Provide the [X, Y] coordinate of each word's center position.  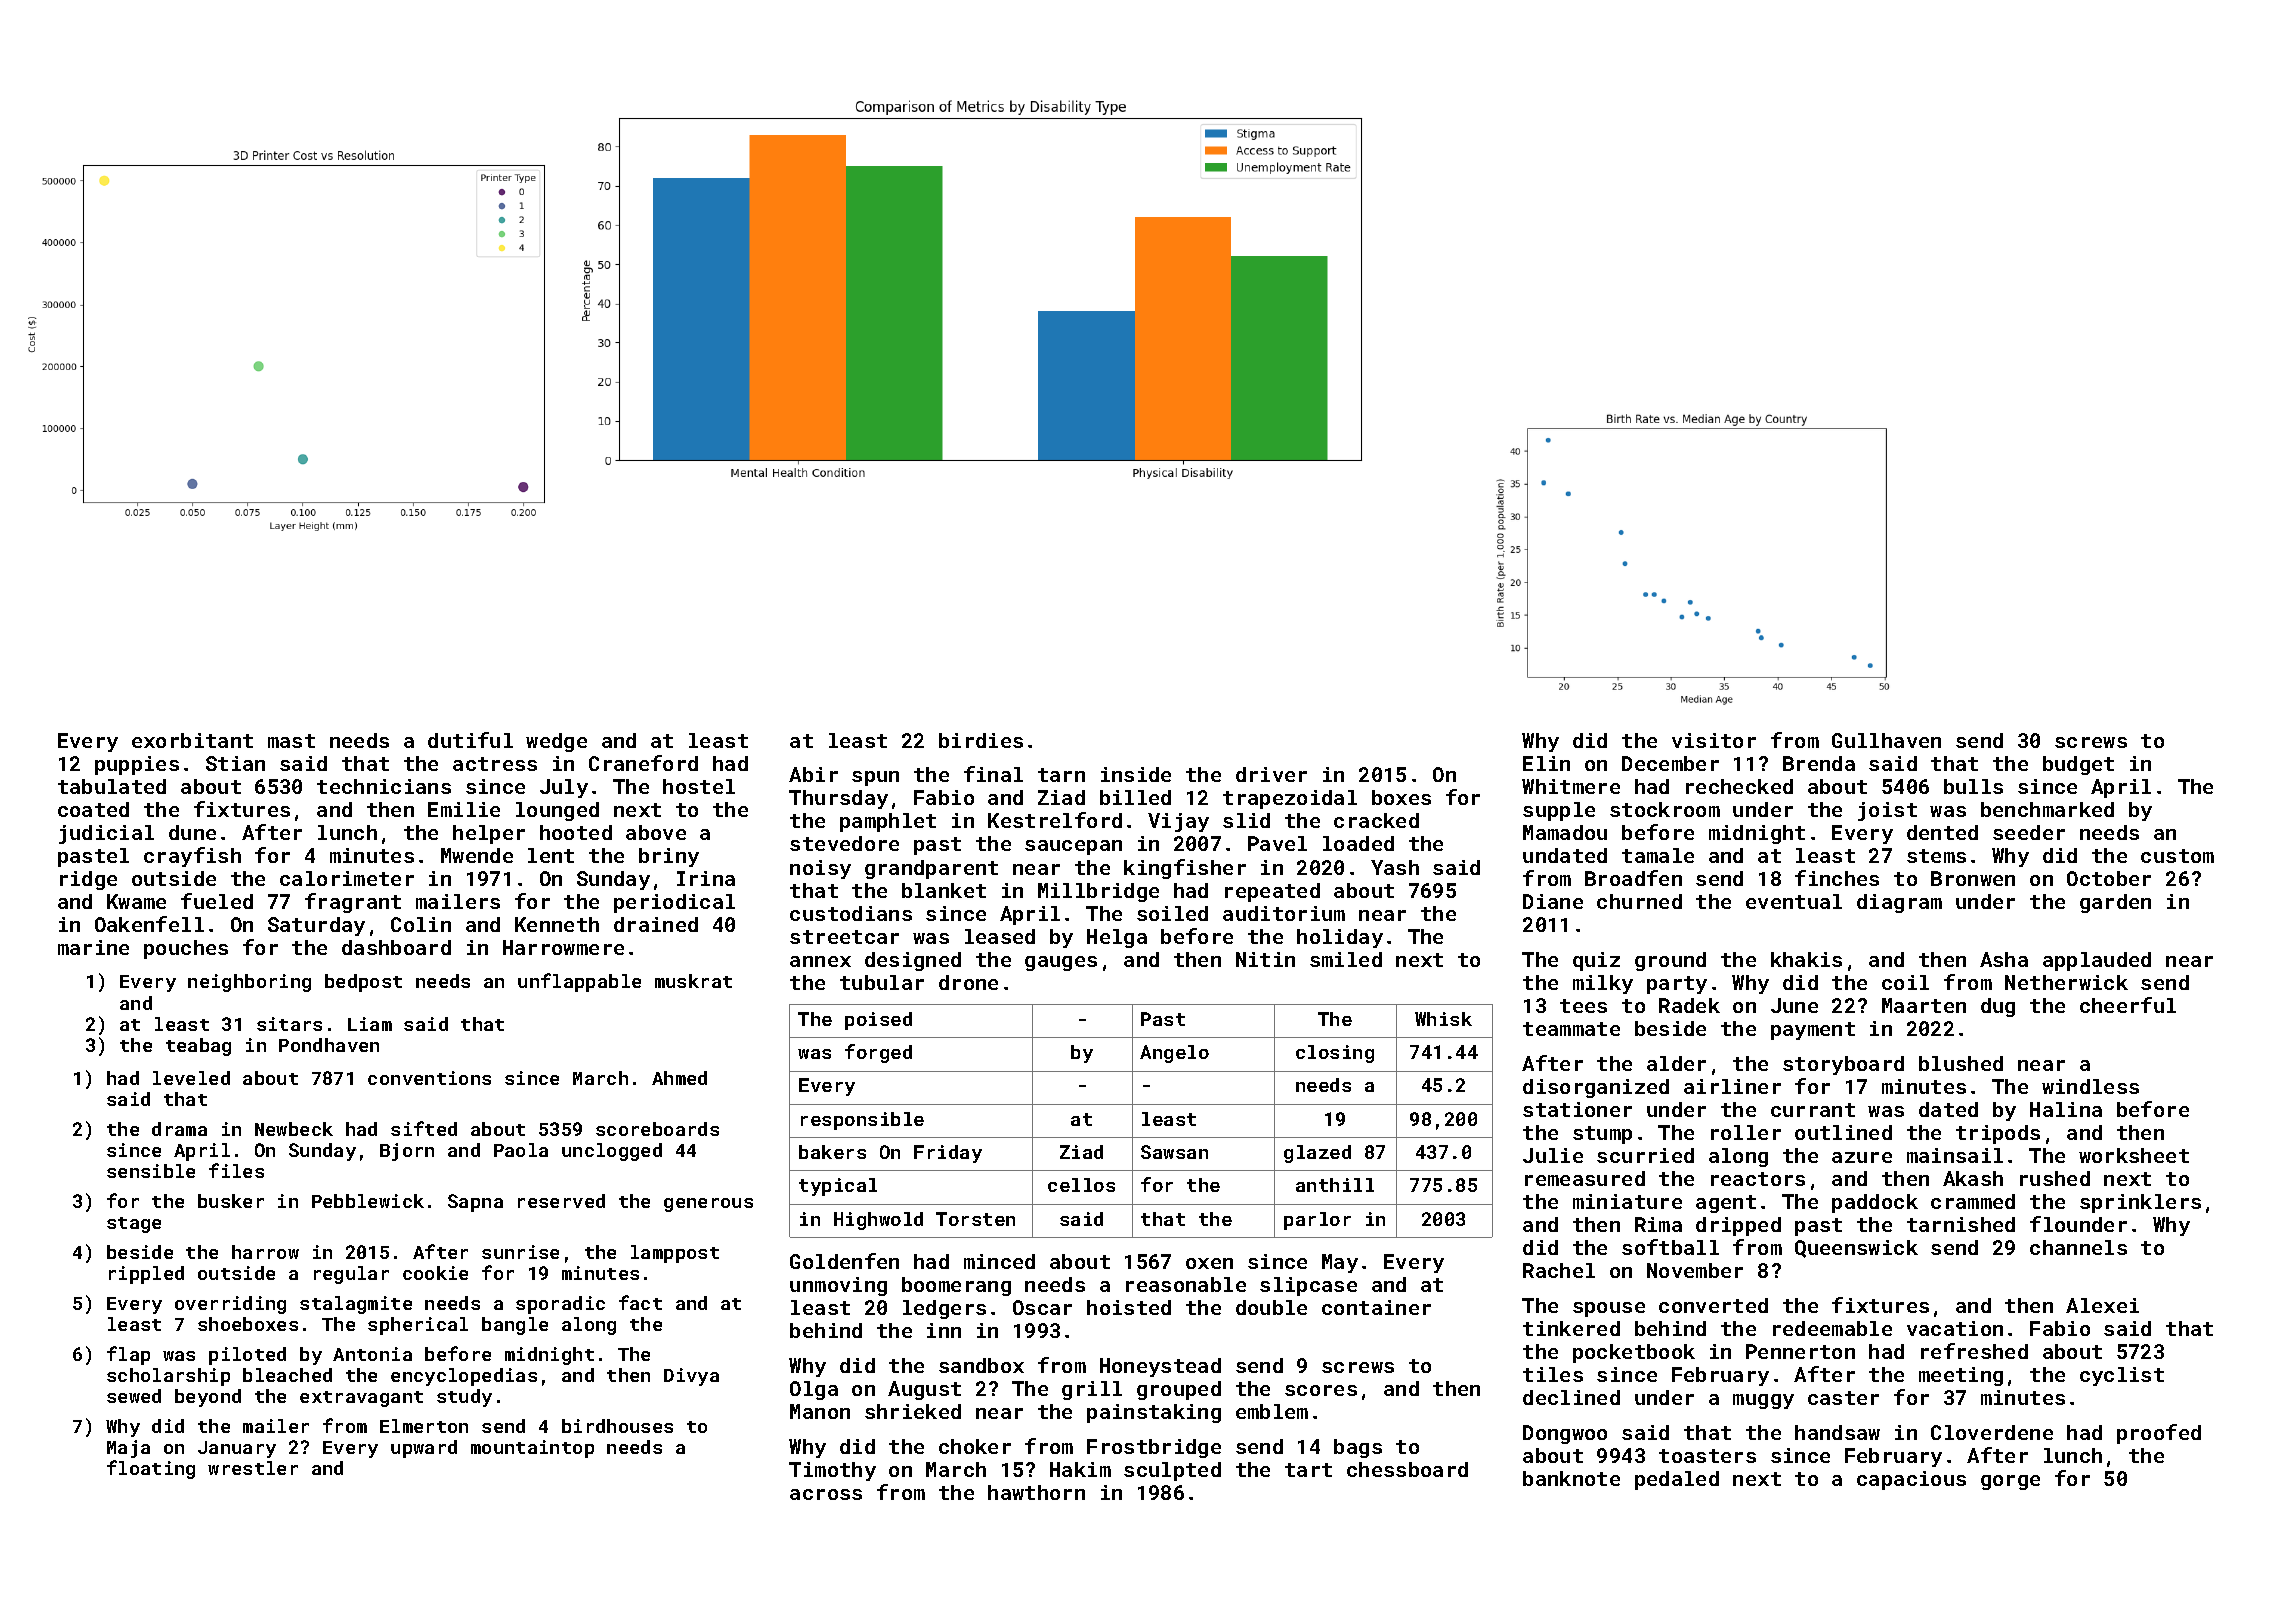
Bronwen [1973, 878]
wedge [556, 742]
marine [93, 947]
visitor [1714, 740]
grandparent [931, 869]
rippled [146, 1275]
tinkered [1571, 1328]
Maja [128, 1449]
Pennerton [1800, 1351]
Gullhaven [1886, 740]
